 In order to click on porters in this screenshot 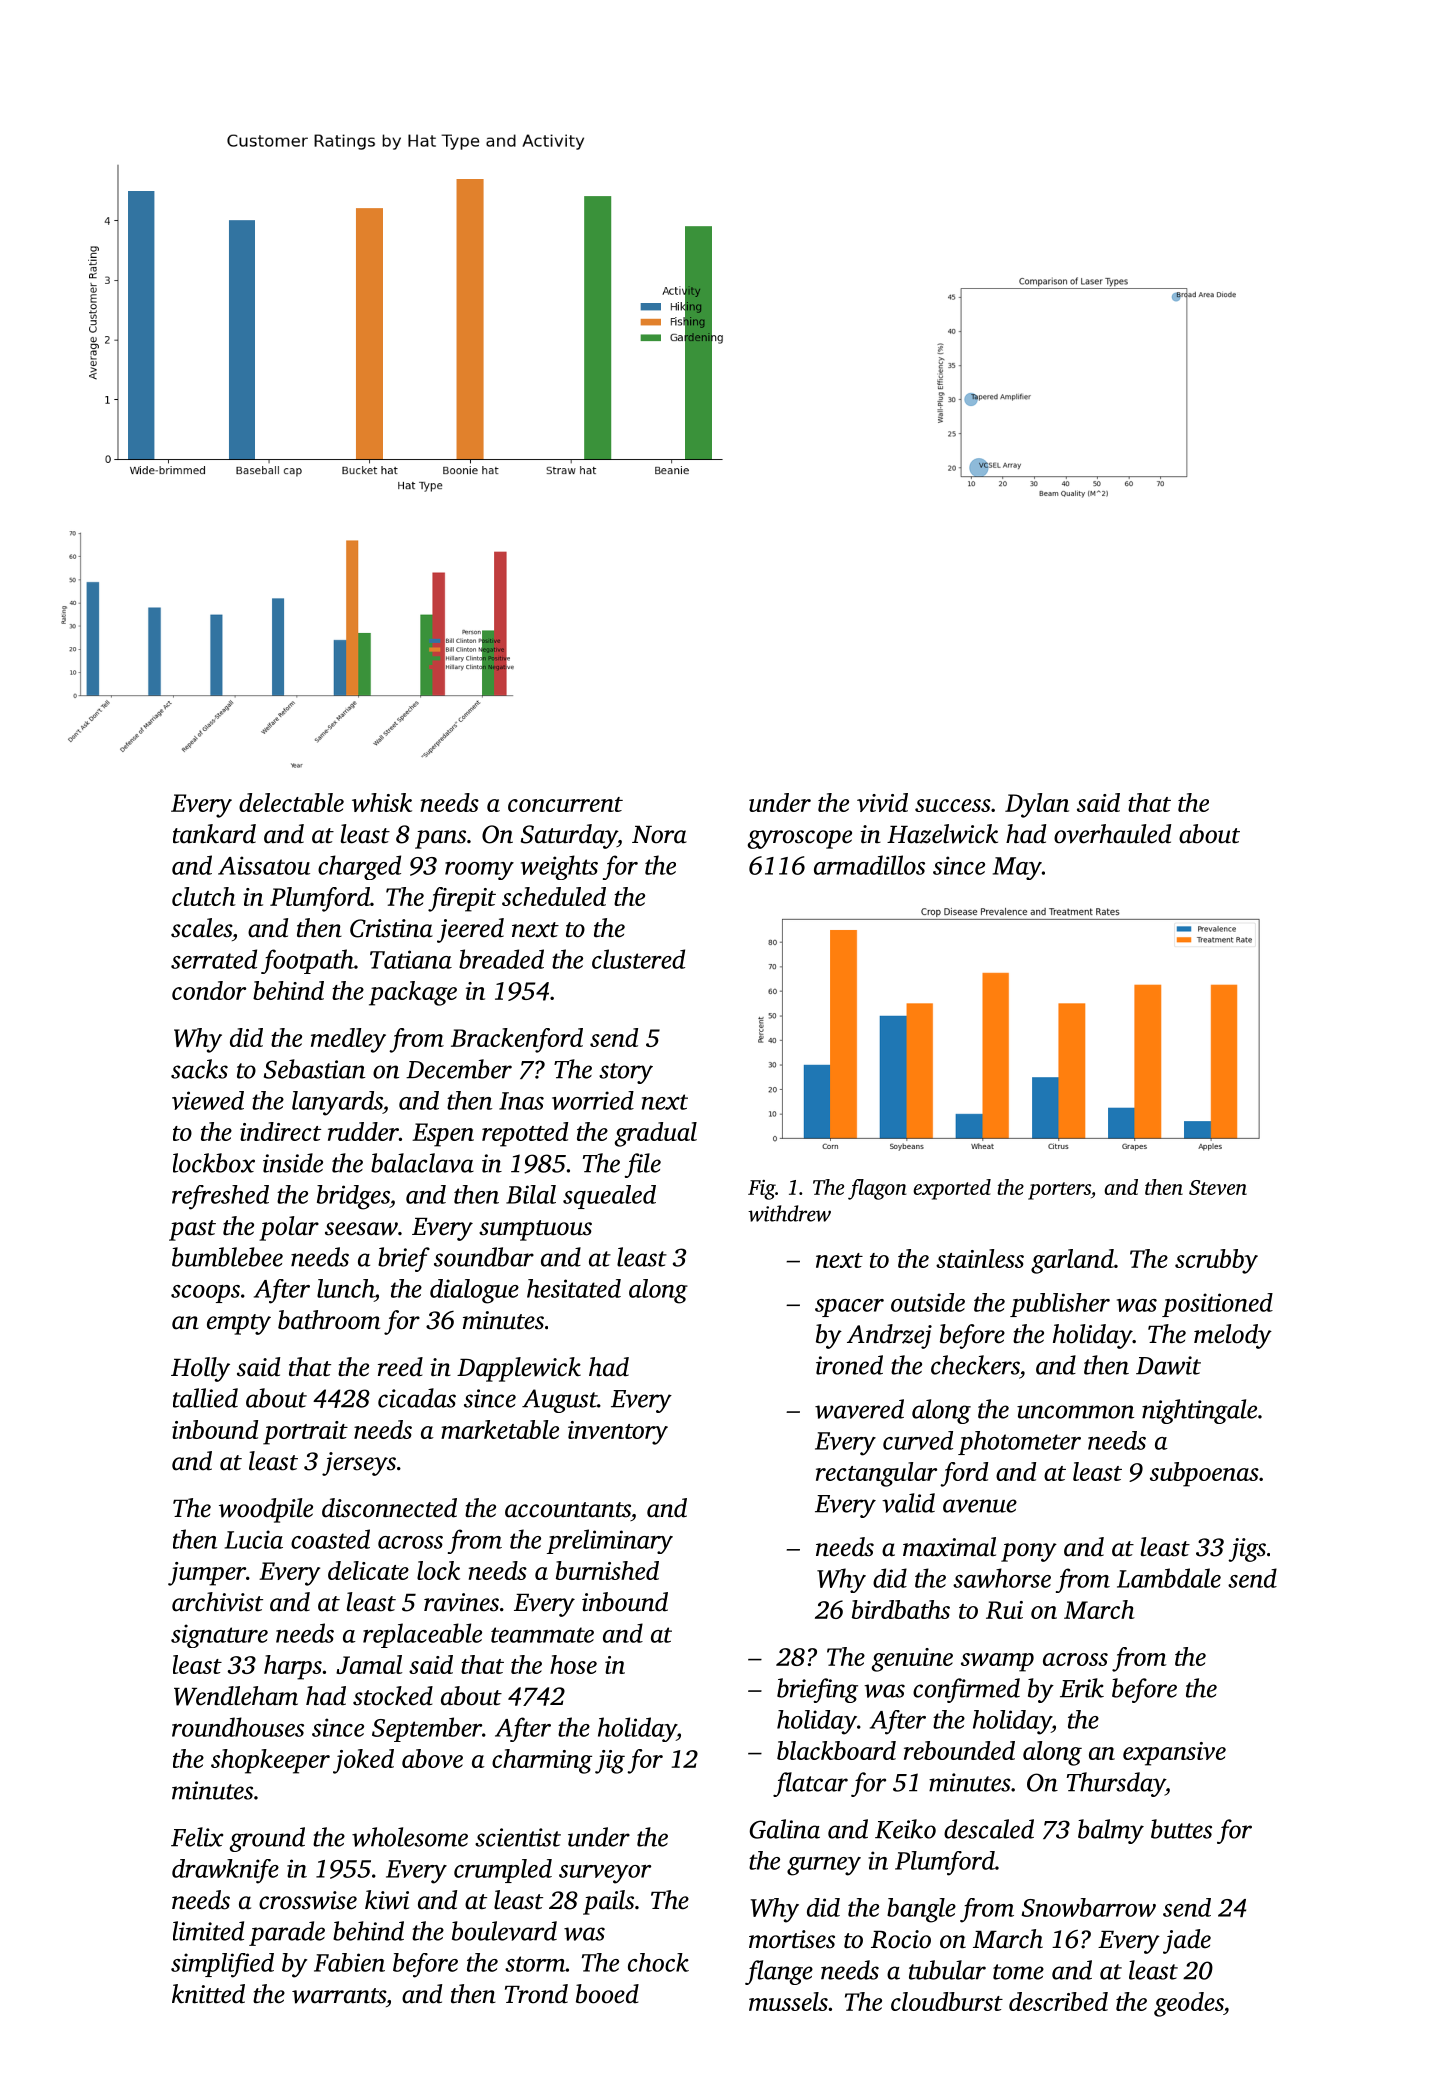, I will do `click(1059, 1191)`.
